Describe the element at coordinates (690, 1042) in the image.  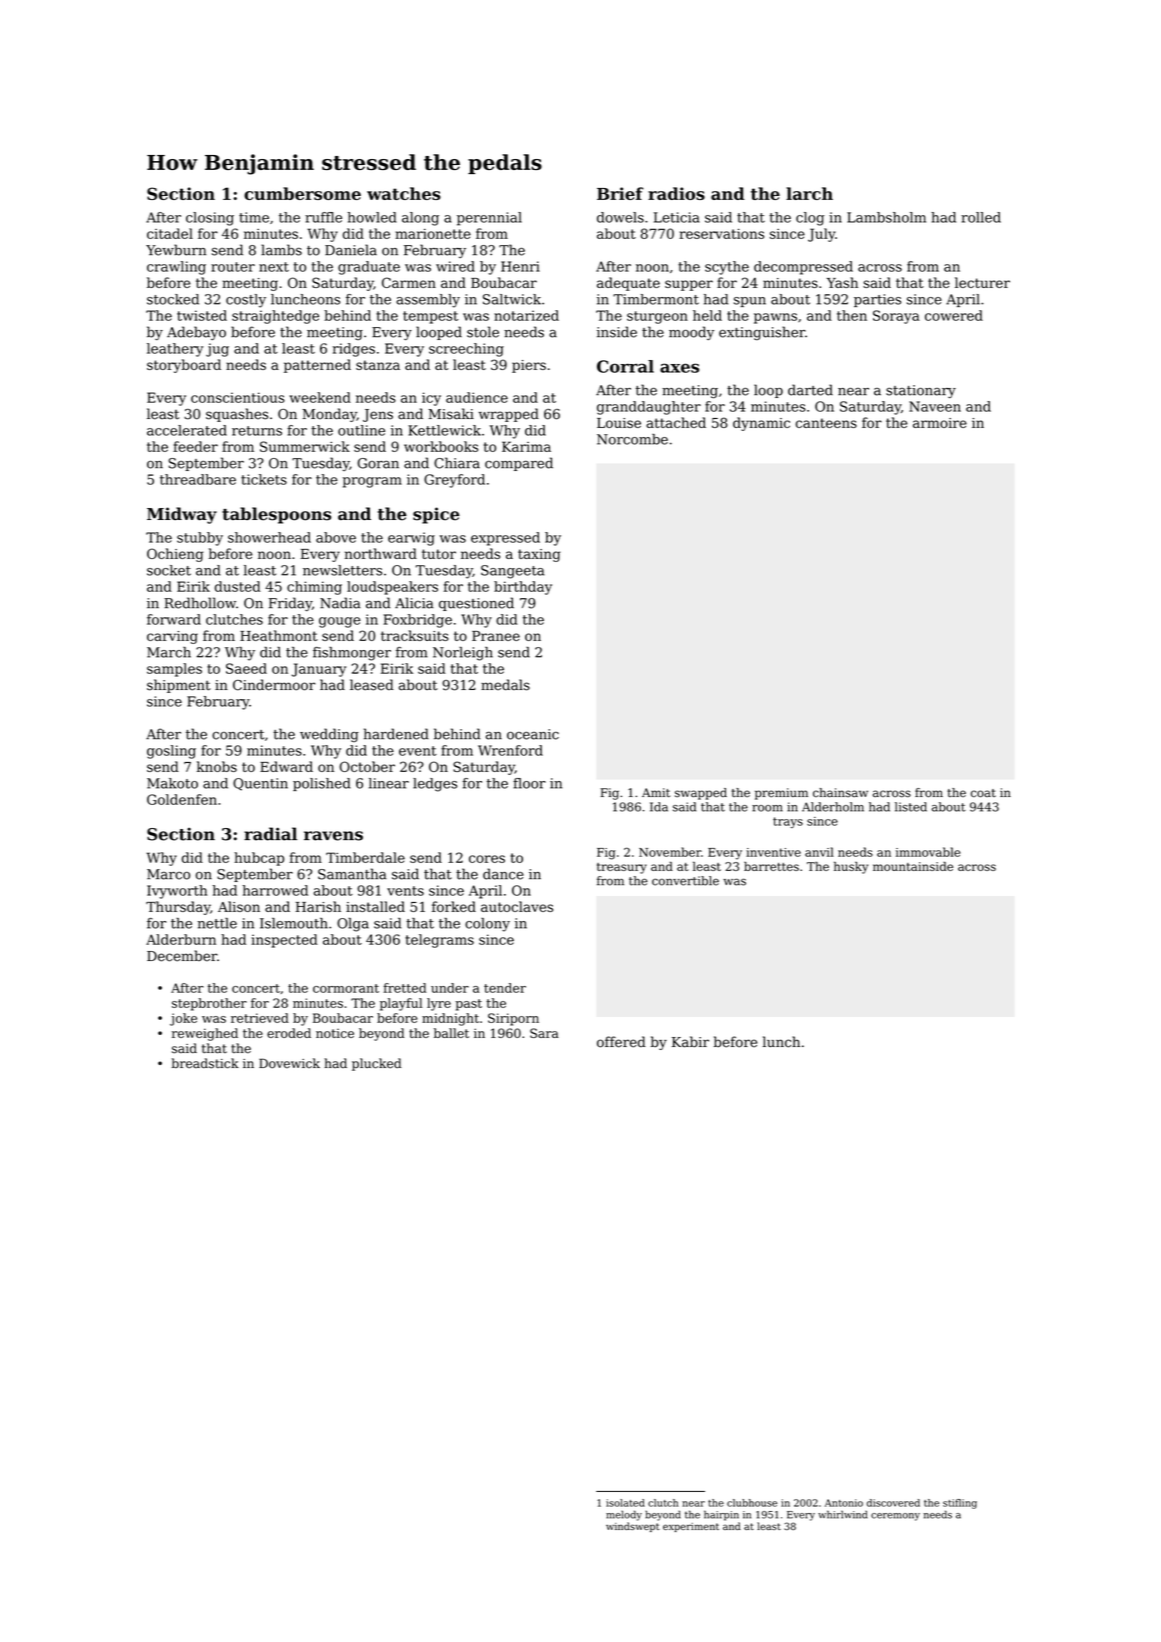
I see `Kabir` at that location.
